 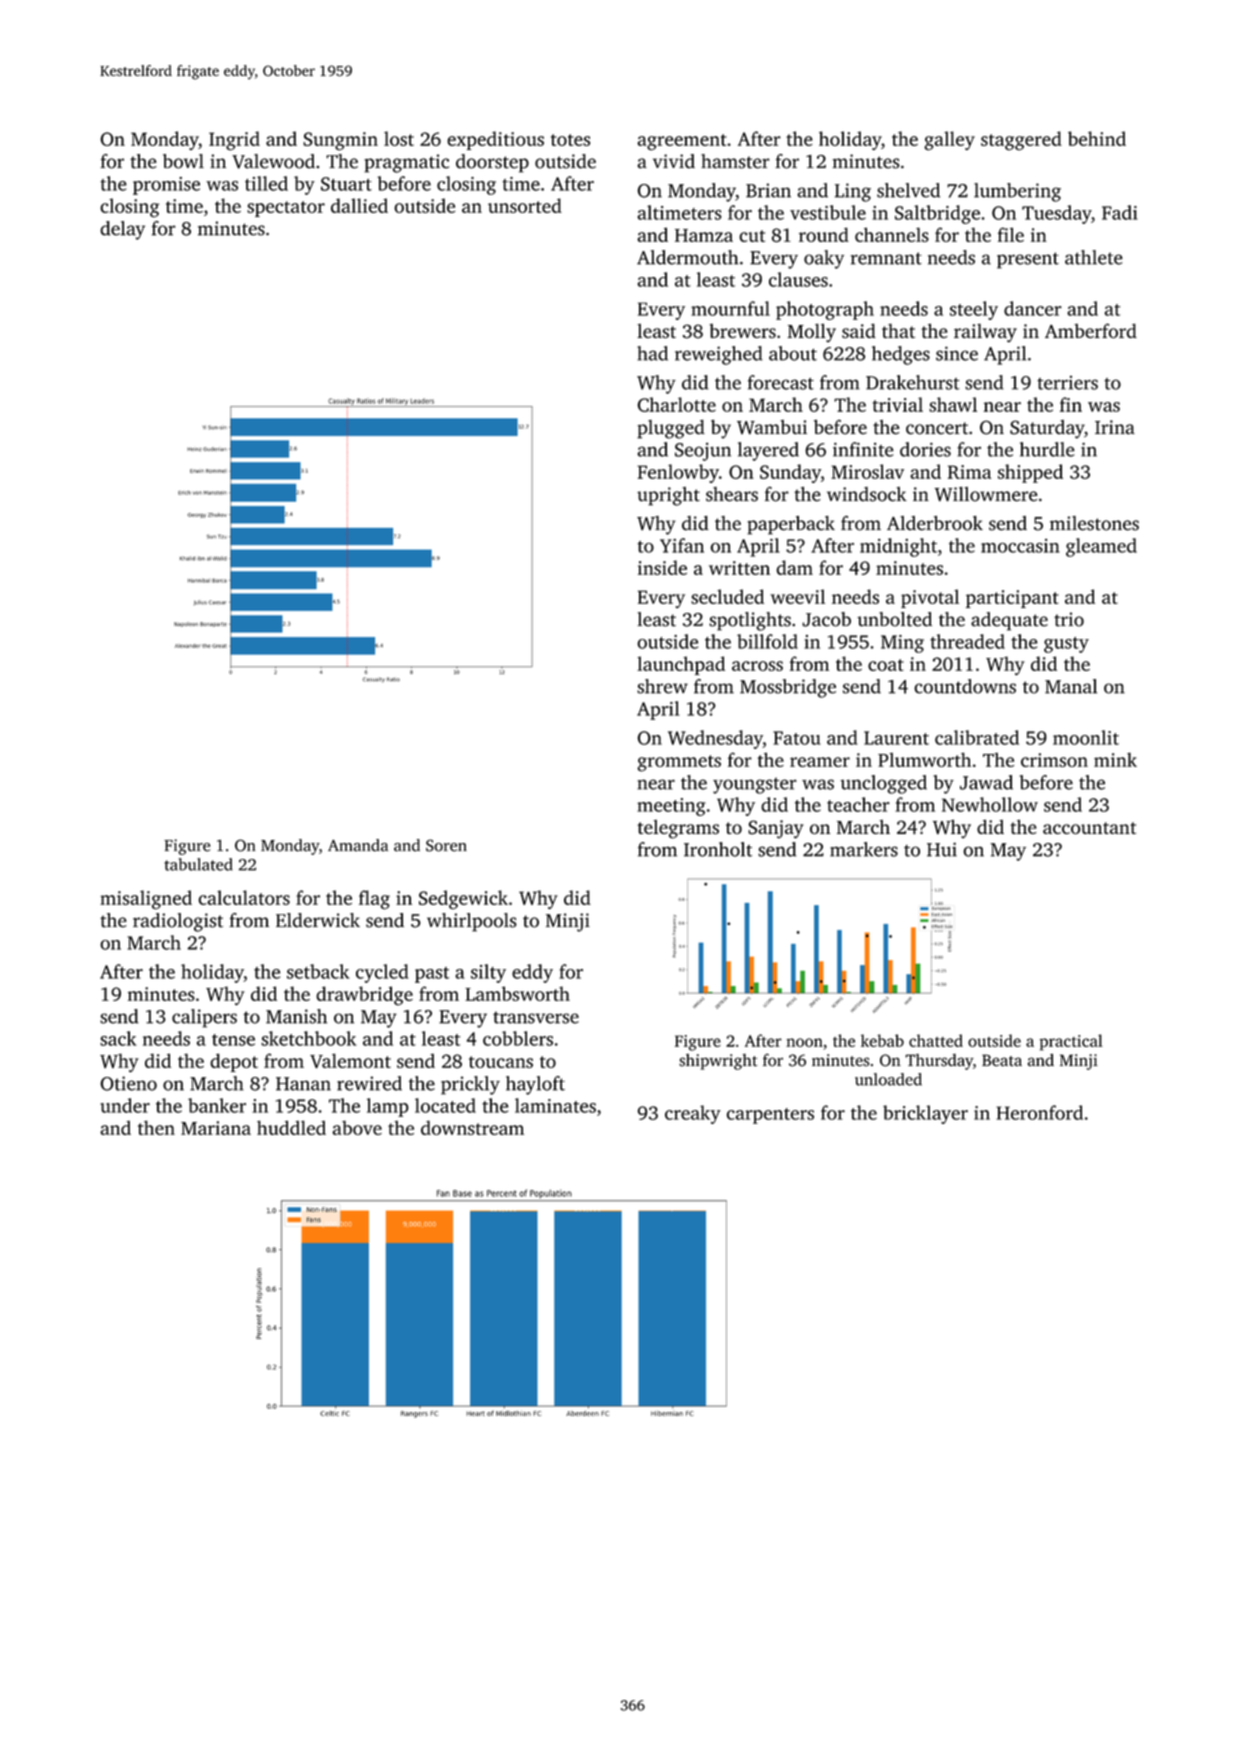 What do you see at coordinates (273, 161) in the screenshot?
I see `Valewood` at bounding box center [273, 161].
